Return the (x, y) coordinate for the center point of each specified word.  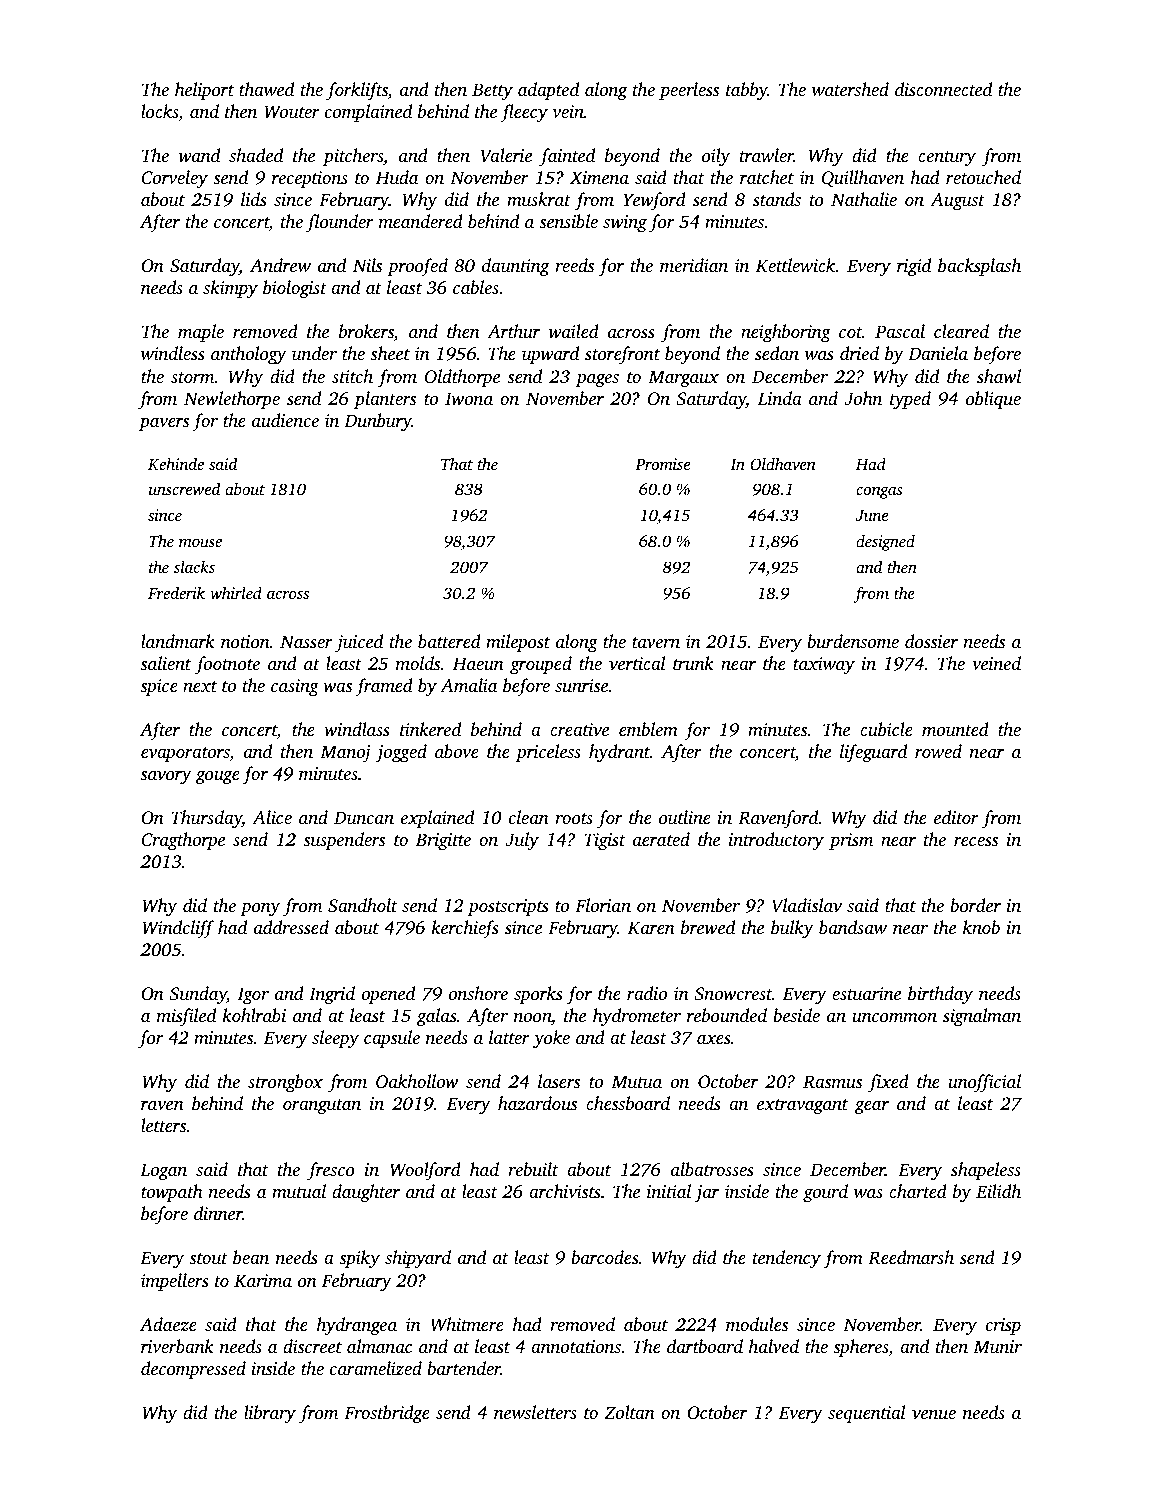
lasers (559, 1081)
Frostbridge (387, 1414)
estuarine (866, 993)
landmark (178, 641)
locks (160, 112)
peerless (689, 91)
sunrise (581, 685)
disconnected (943, 89)
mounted (955, 729)
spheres (861, 1348)
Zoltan (629, 1412)
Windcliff (178, 929)
